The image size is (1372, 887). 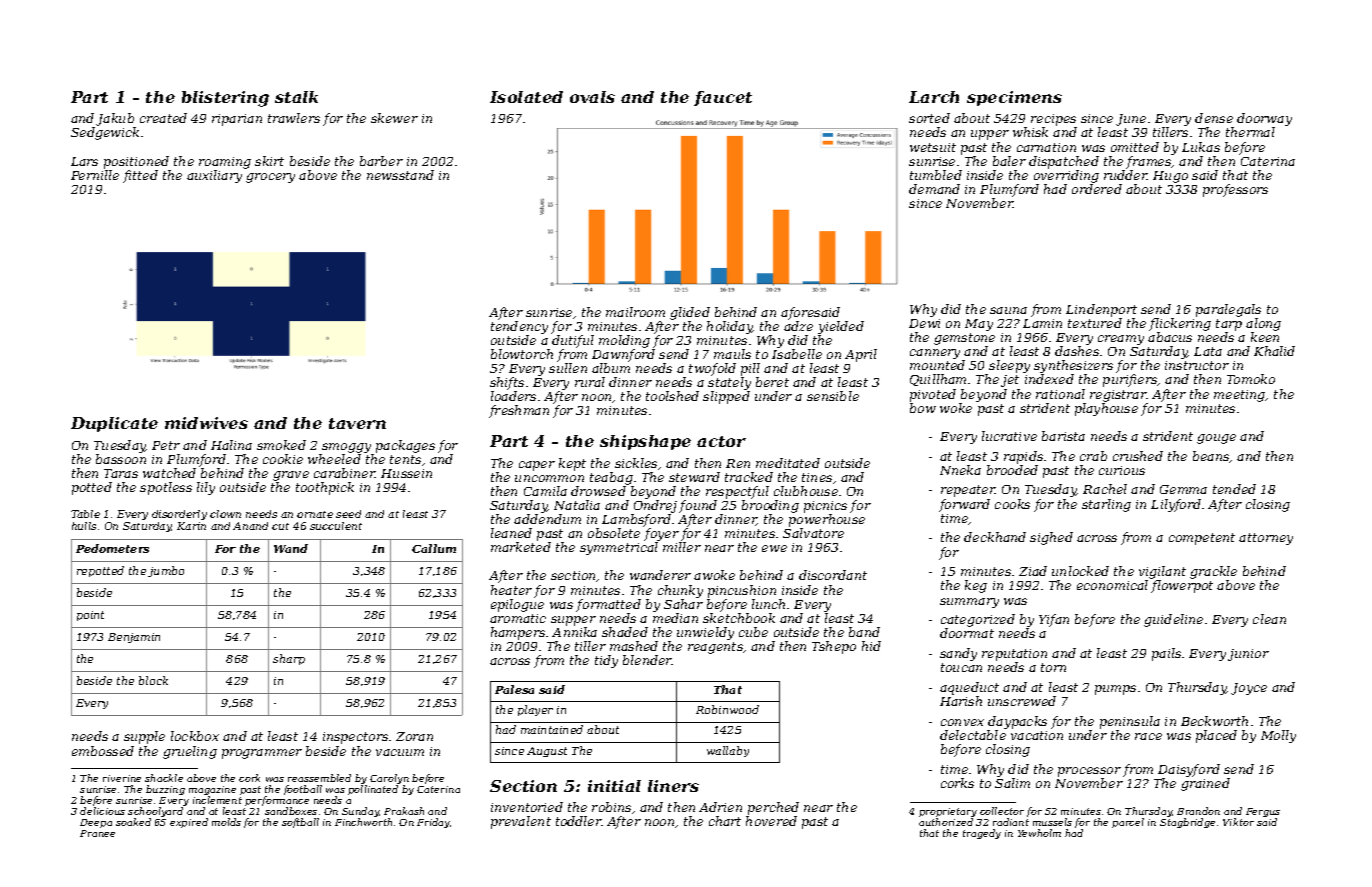 What do you see at coordinates (1014, 655) in the document?
I see `reputation` at bounding box center [1014, 655].
